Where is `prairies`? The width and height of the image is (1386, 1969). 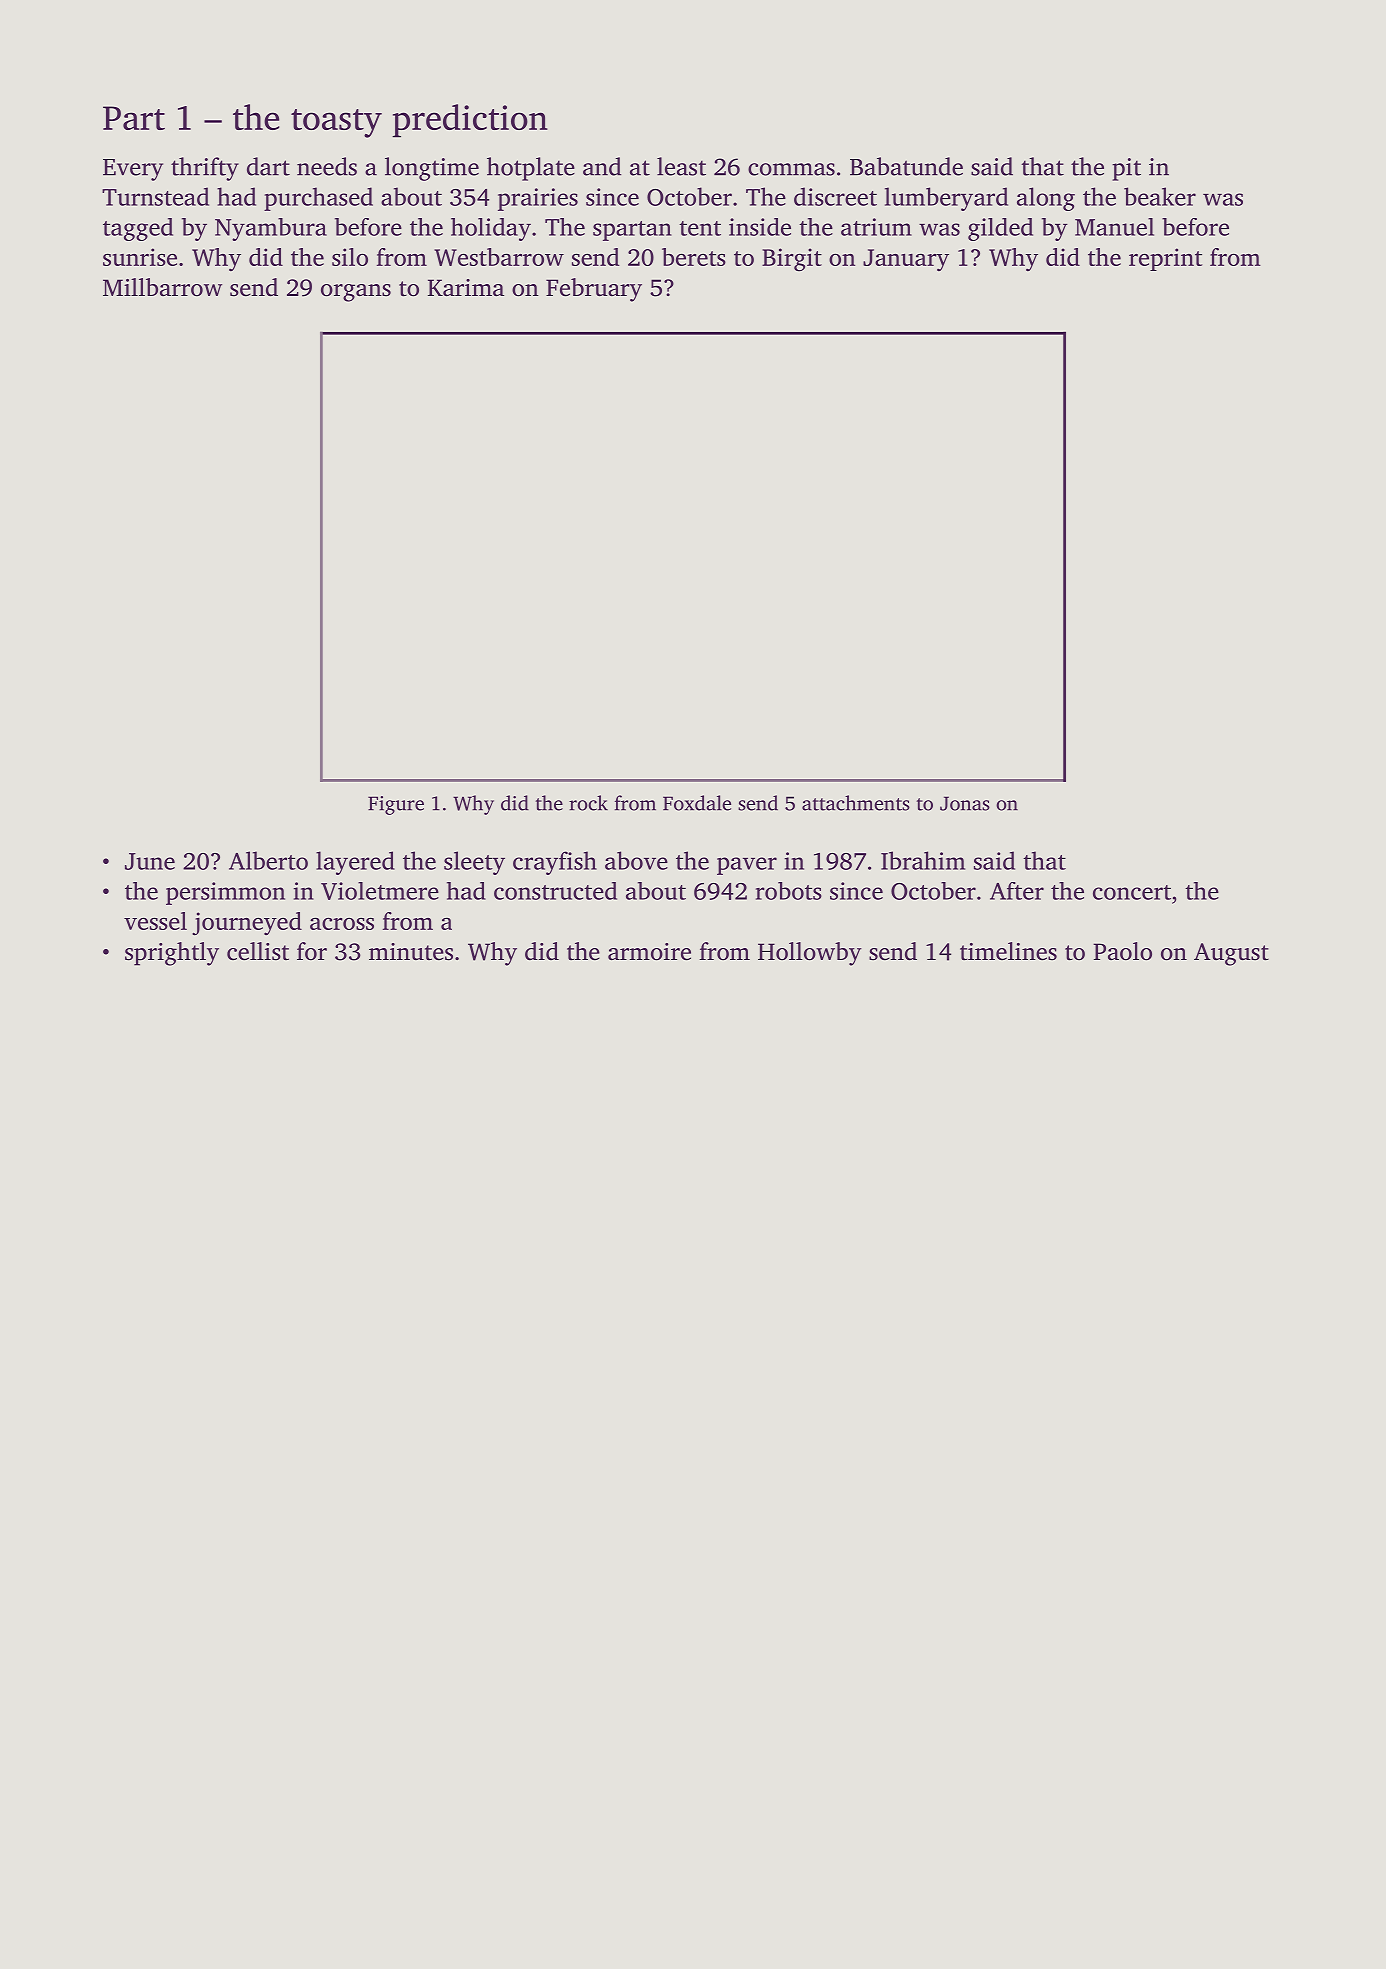
prairies is located at coordinates (538, 199).
